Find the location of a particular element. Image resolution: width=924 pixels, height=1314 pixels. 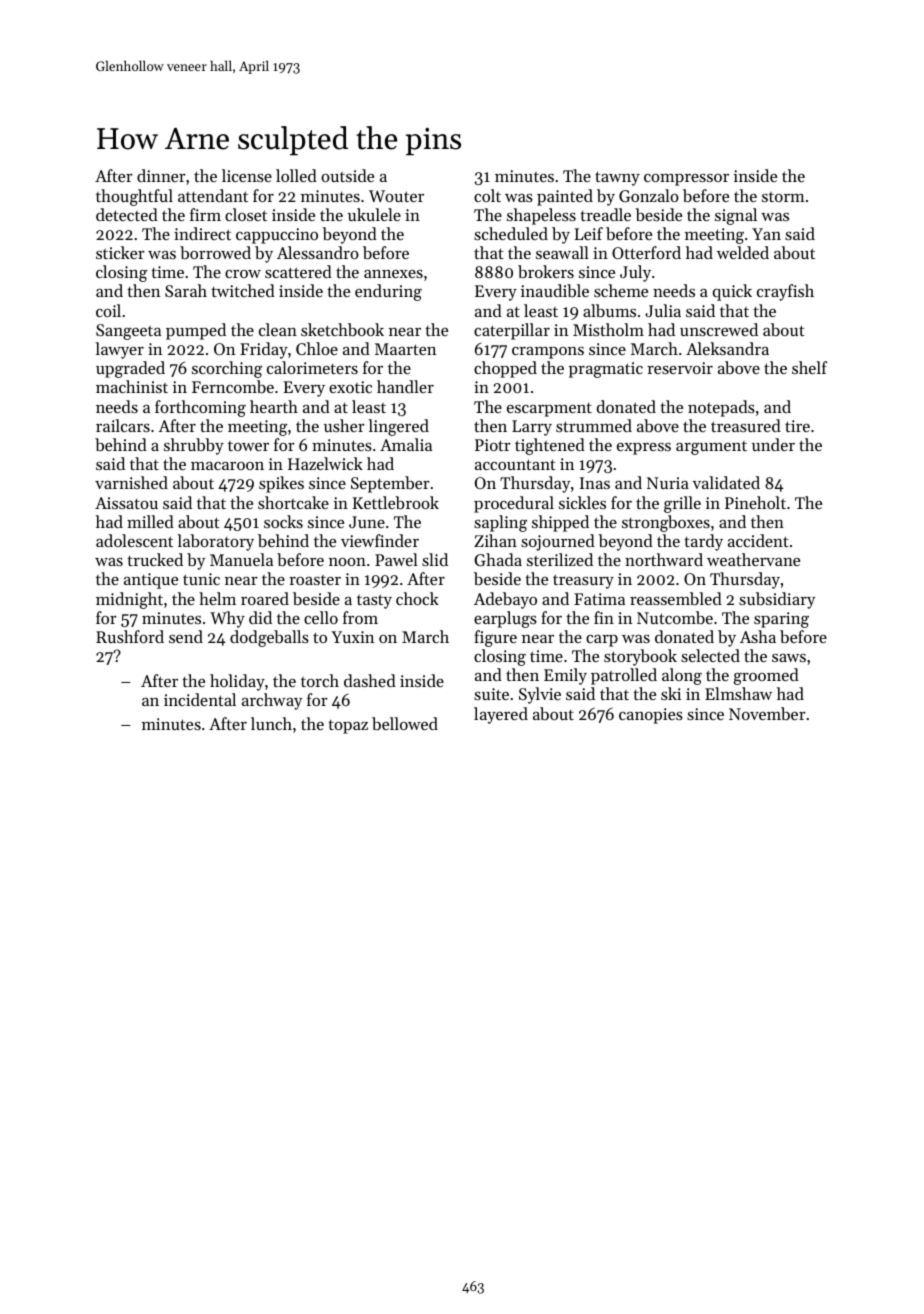

incidental is located at coordinates (200, 699).
